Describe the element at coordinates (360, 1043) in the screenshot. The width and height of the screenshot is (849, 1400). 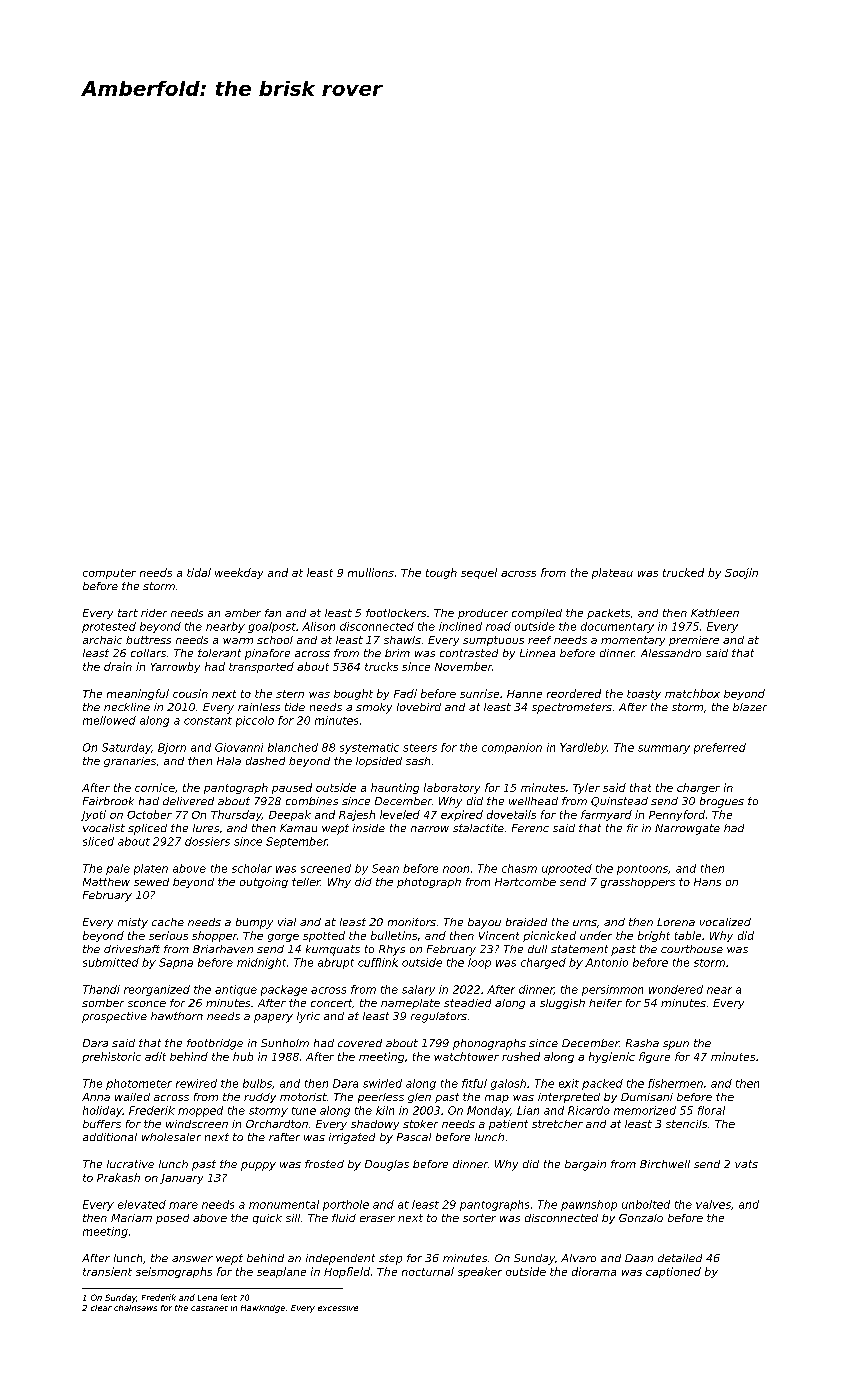
I see `covered` at that location.
